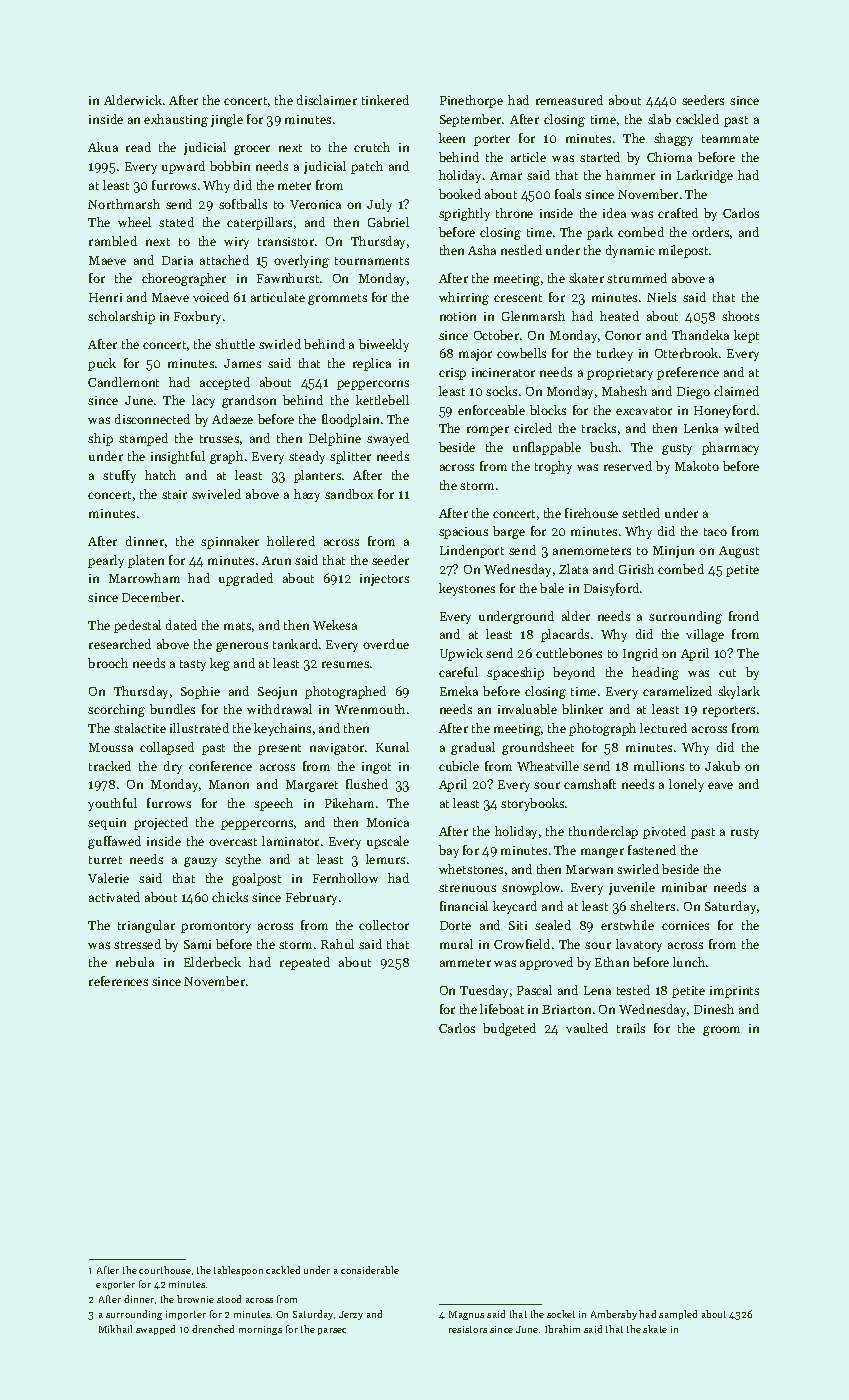 The width and height of the page is (849, 1400). What do you see at coordinates (367, 167) in the page?
I see `patch` at bounding box center [367, 167].
